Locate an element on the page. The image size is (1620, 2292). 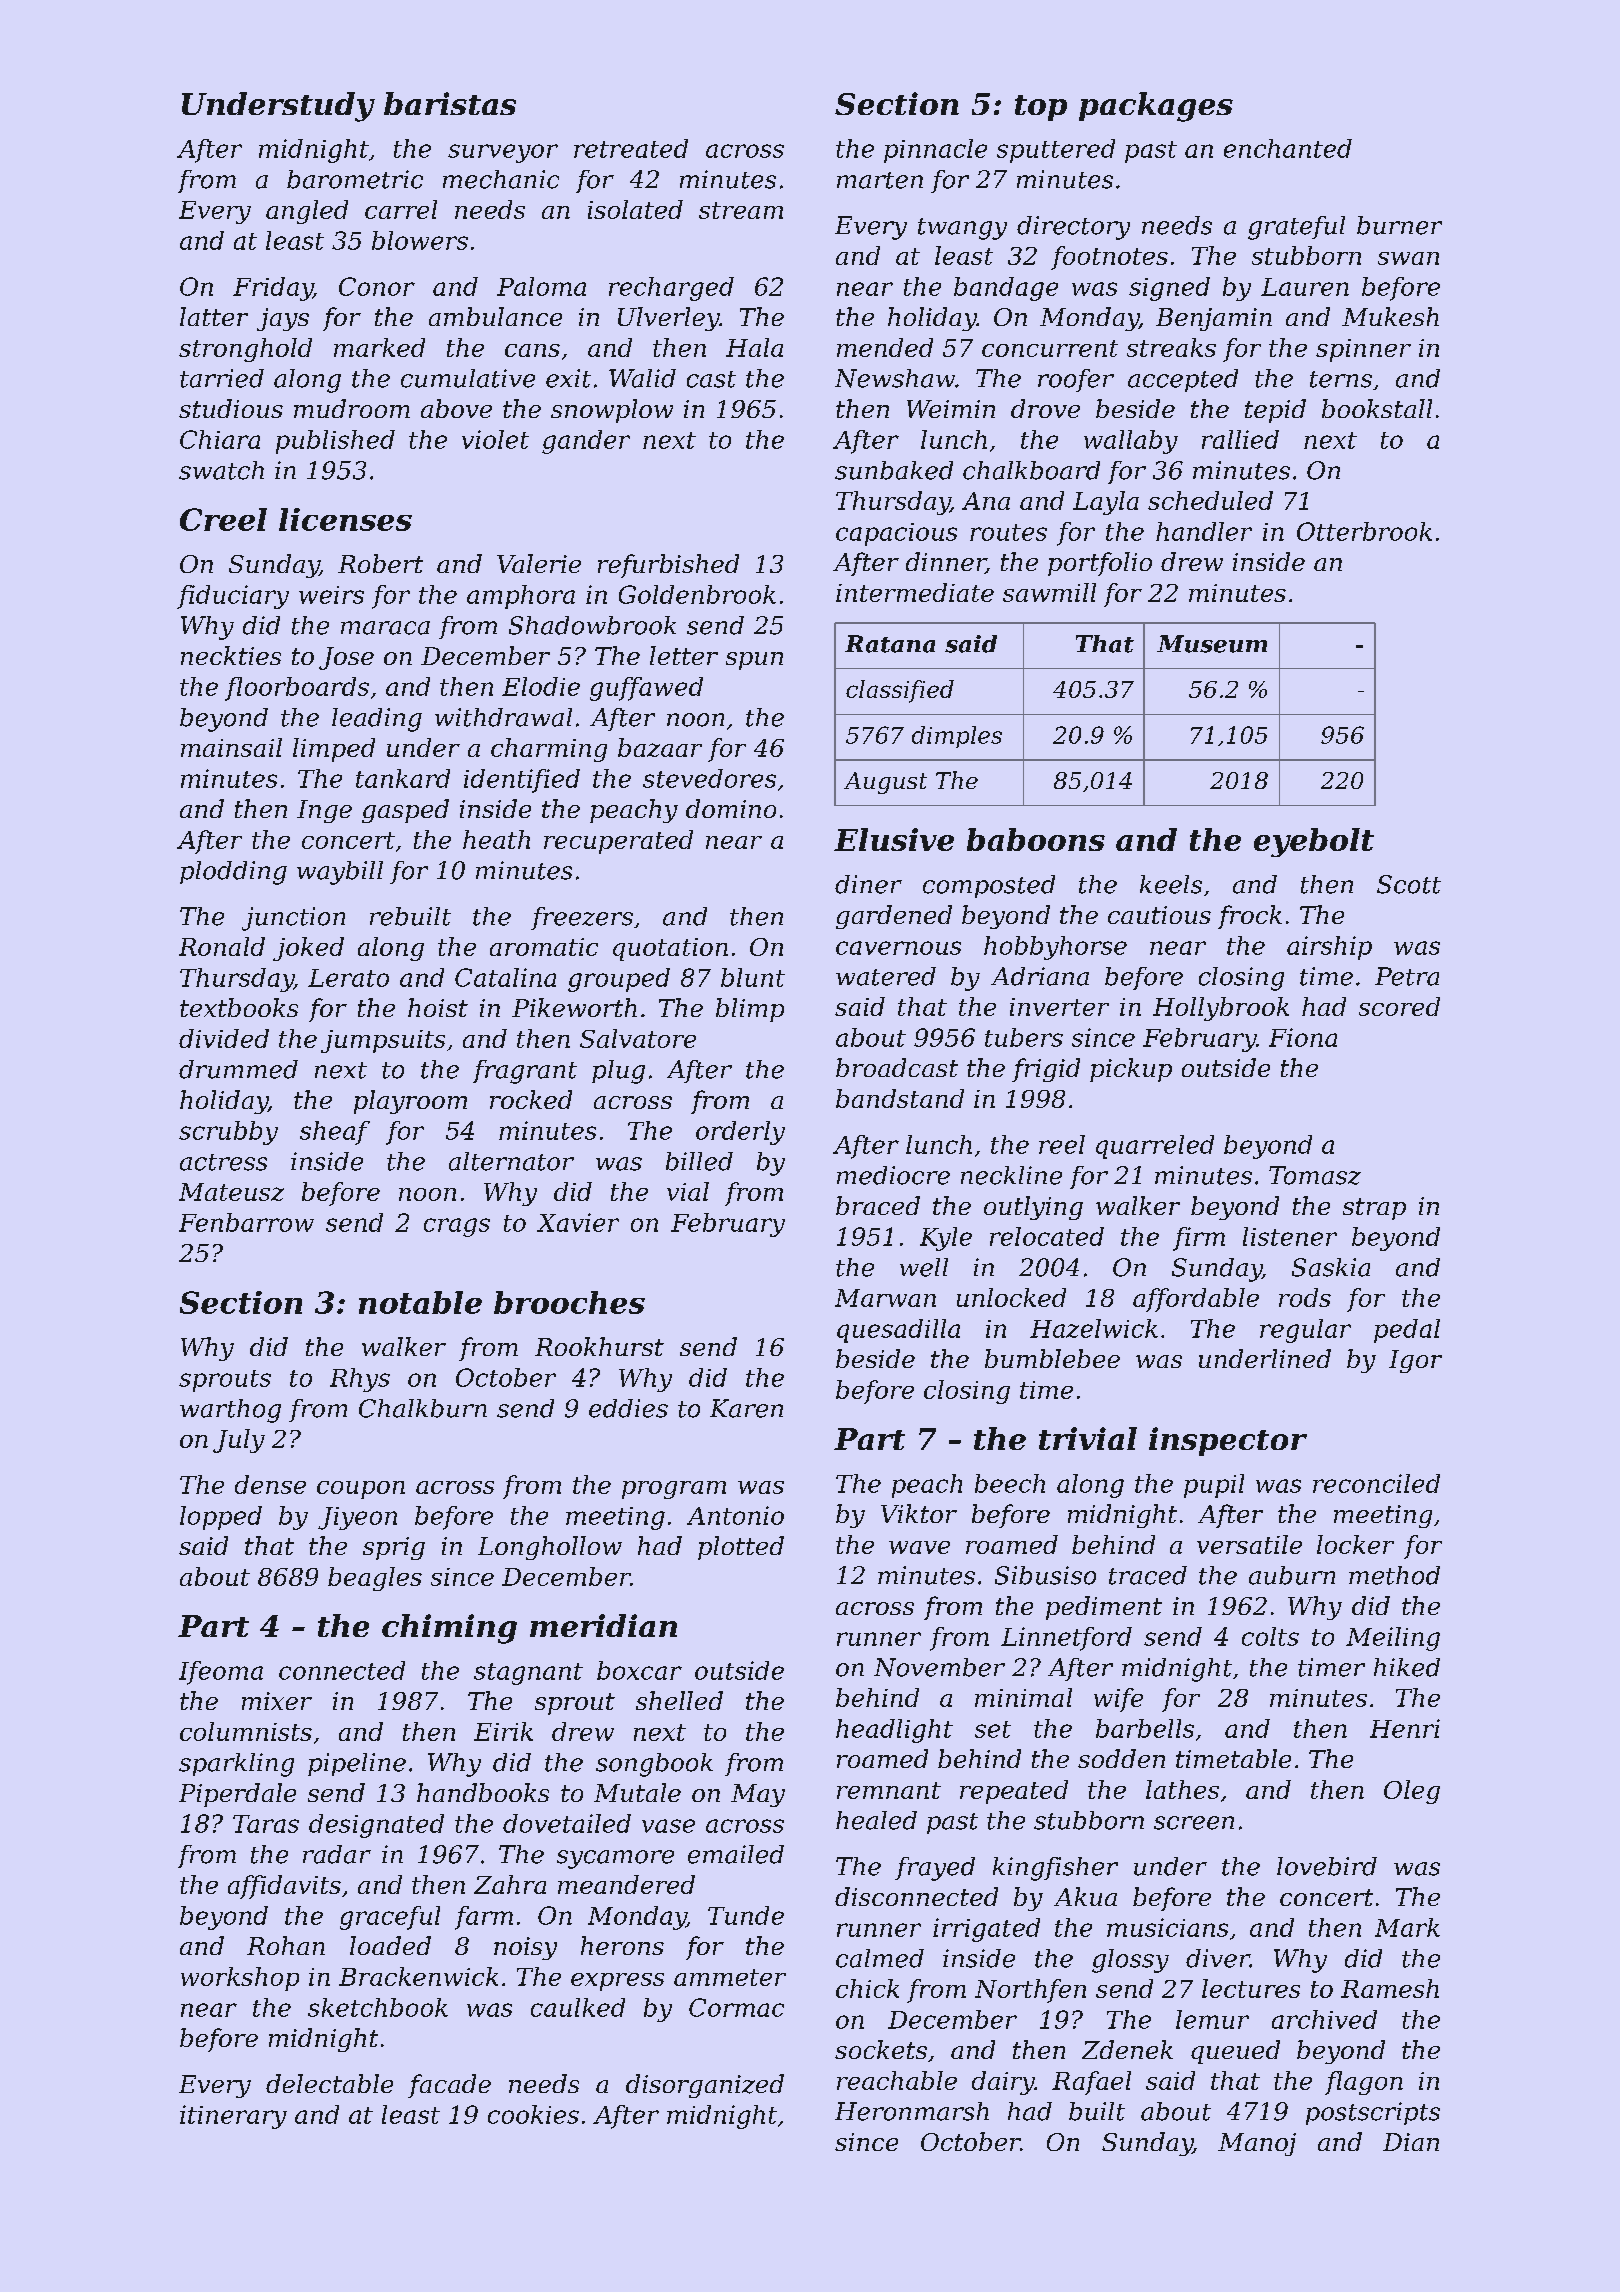
August is located at coordinates (885, 783).
